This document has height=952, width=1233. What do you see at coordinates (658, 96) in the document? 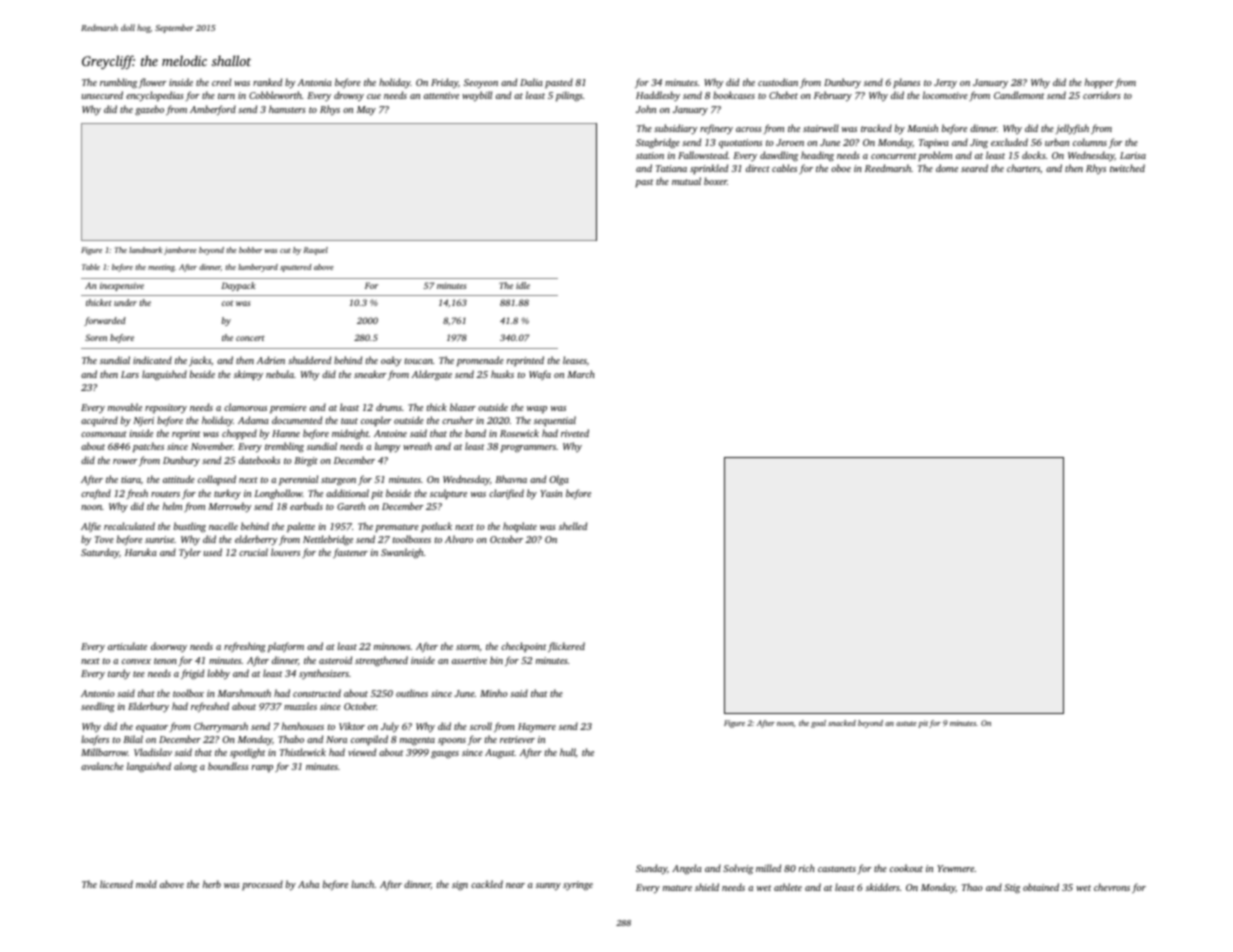
I see `Haddlesby` at bounding box center [658, 96].
